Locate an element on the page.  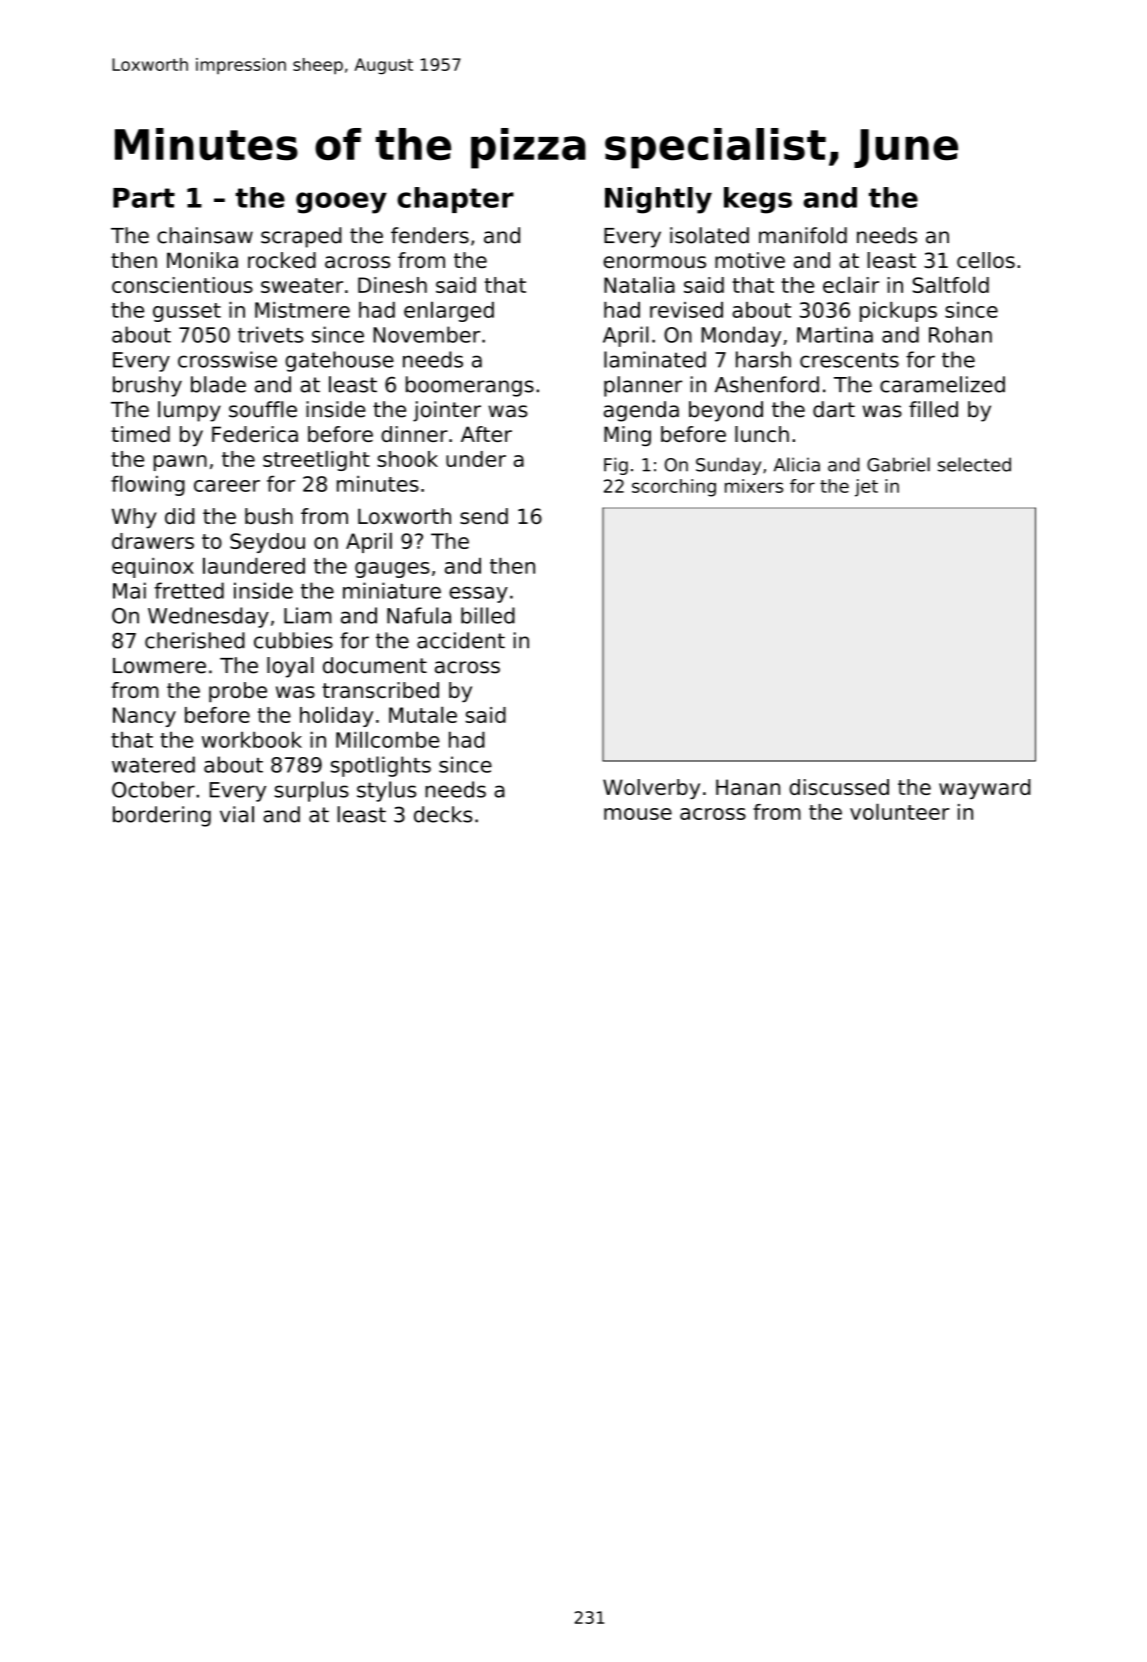
Nightly is located at coordinates (658, 200).
